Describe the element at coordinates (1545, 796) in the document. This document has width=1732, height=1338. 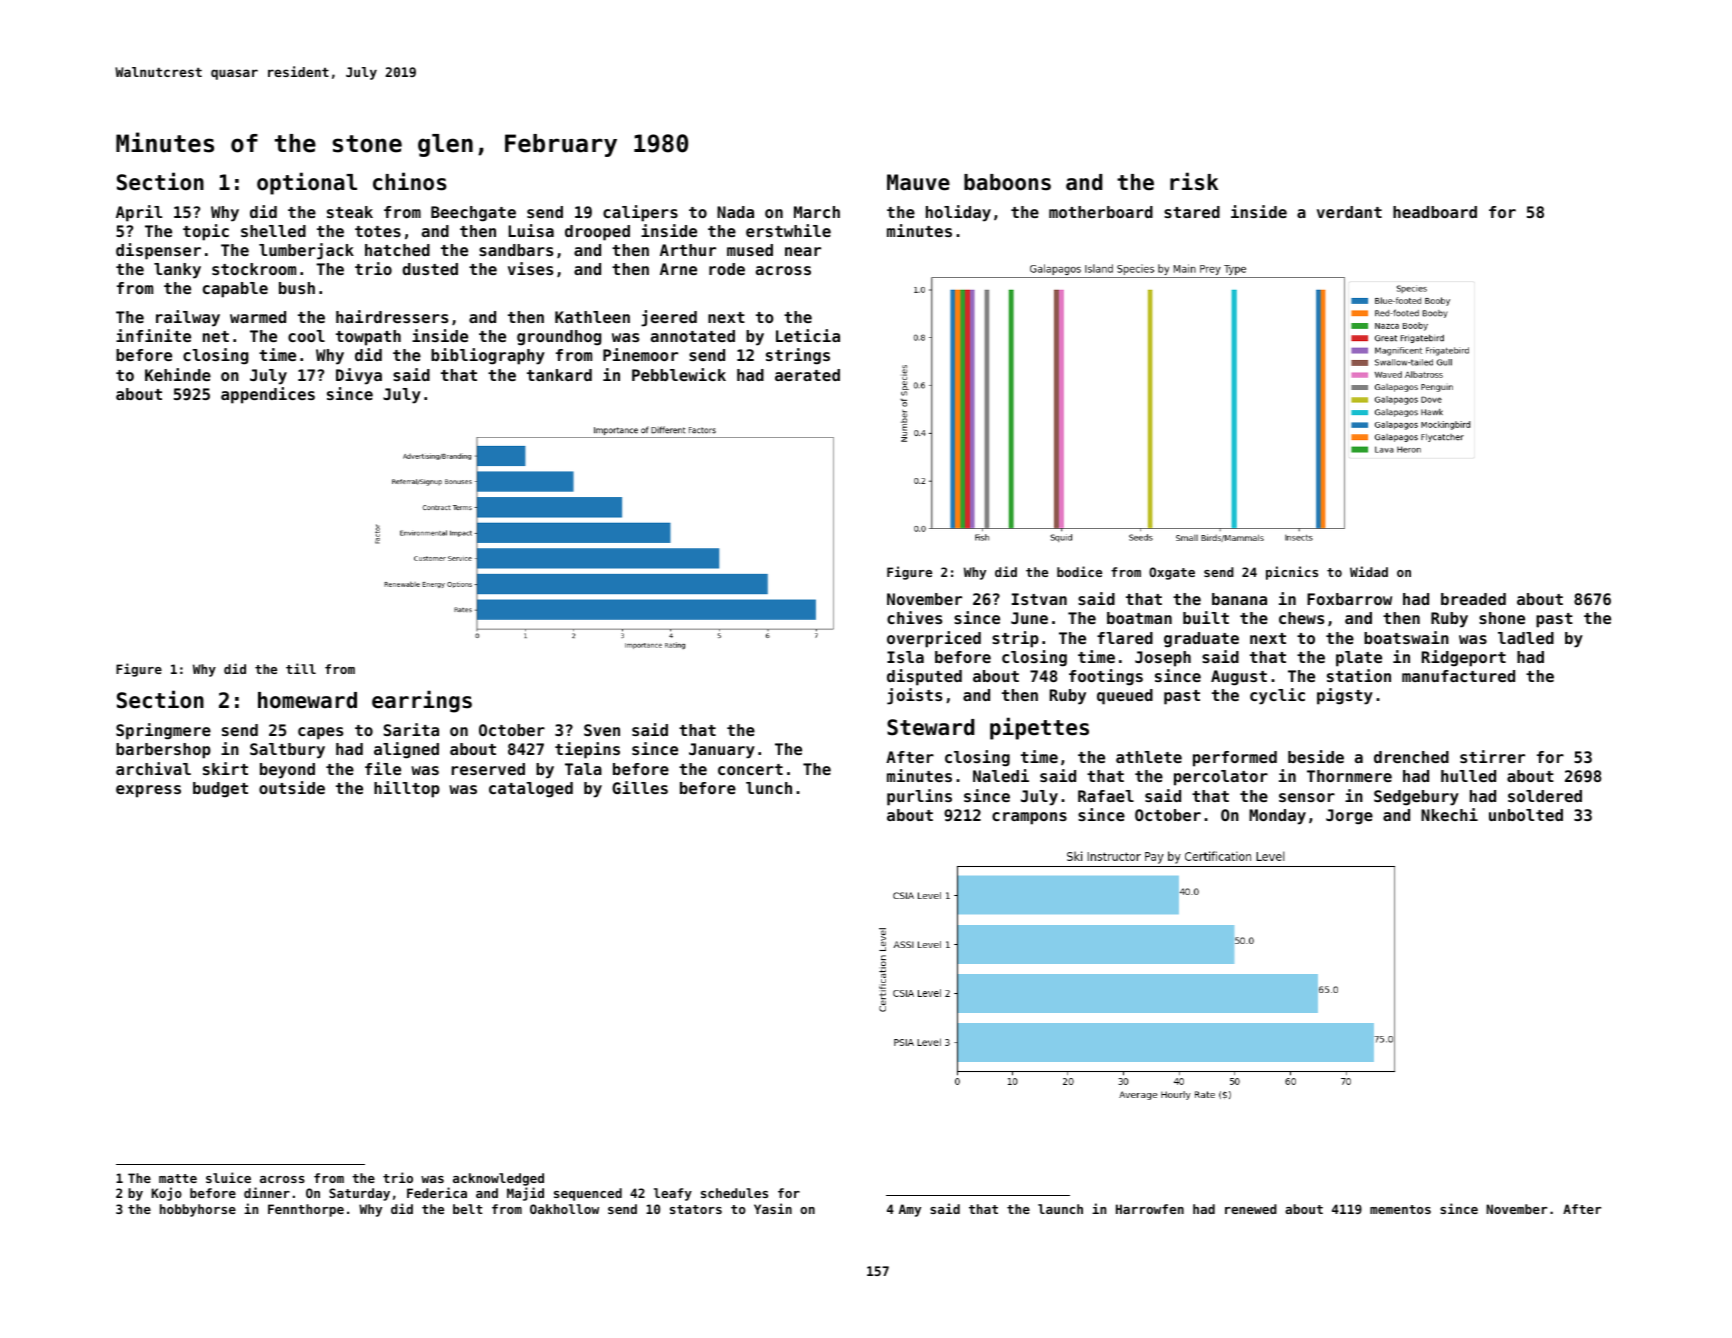
I see `soldered` at that location.
